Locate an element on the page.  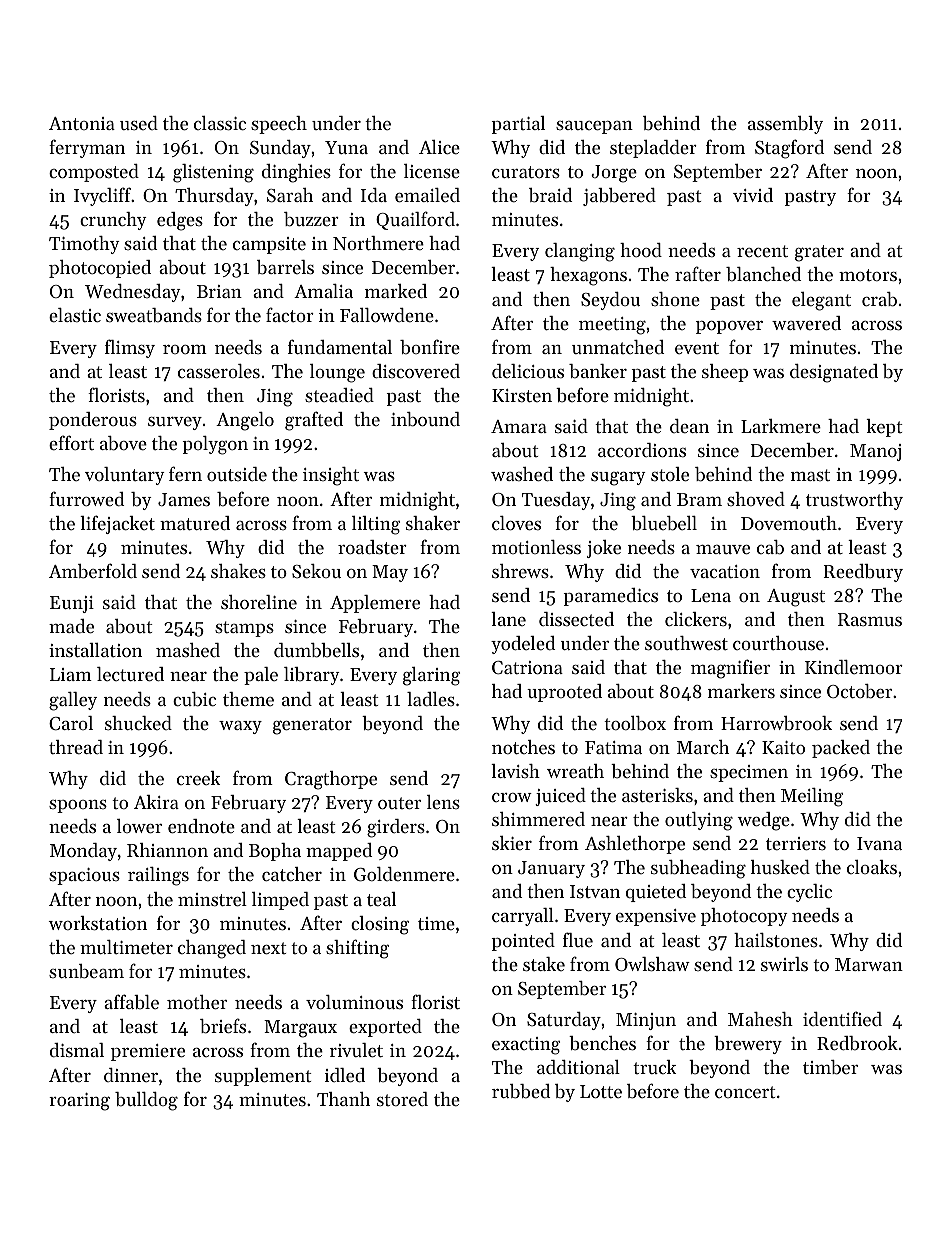
rubbed is located at coordinates (521, 1091).
